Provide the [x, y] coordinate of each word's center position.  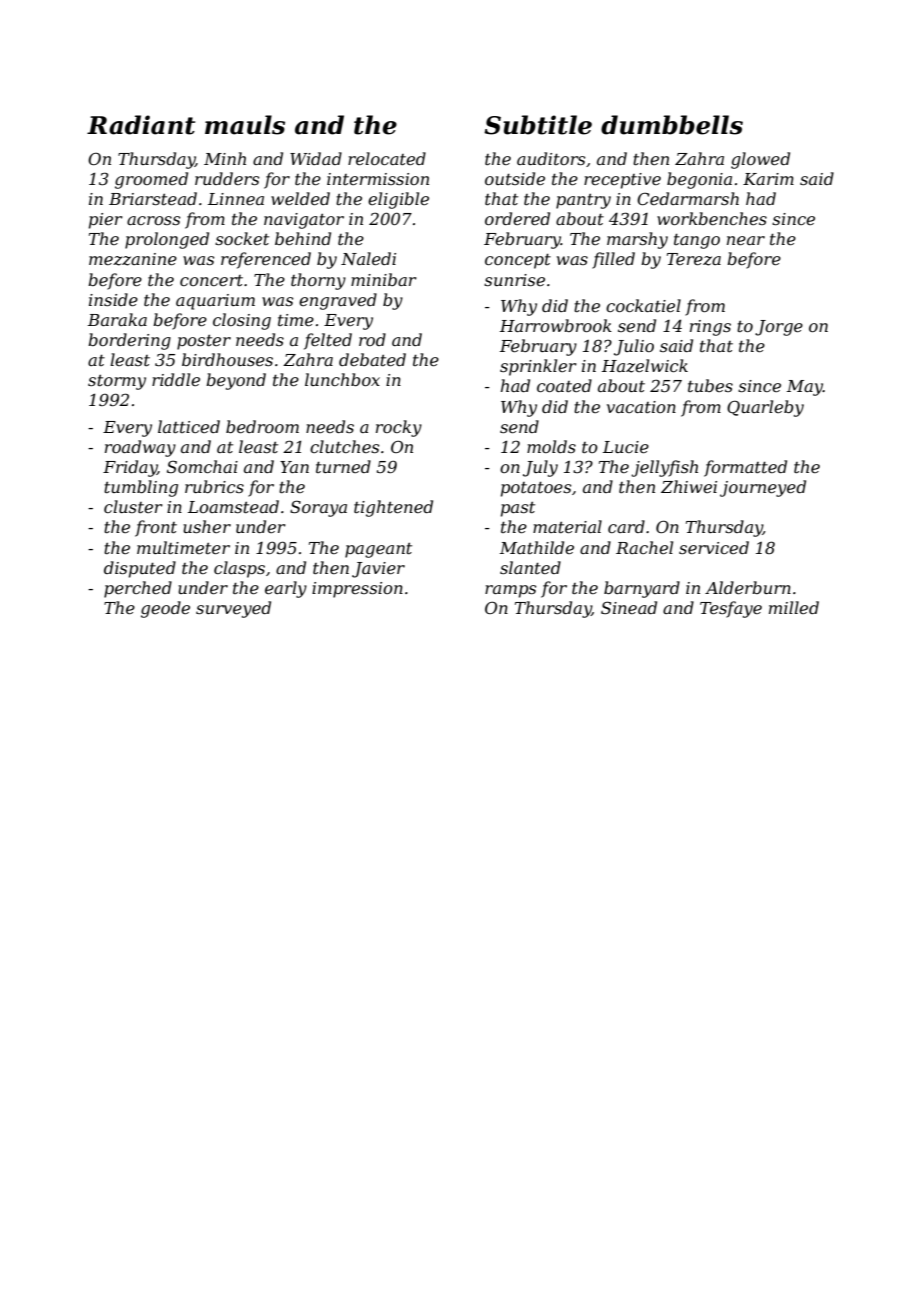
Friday [130, 468]
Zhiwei [689, 486]
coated [564, 385]
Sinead [629, 607]
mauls [245, 125]
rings [710, 328]
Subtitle [538, 125]
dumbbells [672, 125]
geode [165, 609]
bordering [129, 341]
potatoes [536, 489]
